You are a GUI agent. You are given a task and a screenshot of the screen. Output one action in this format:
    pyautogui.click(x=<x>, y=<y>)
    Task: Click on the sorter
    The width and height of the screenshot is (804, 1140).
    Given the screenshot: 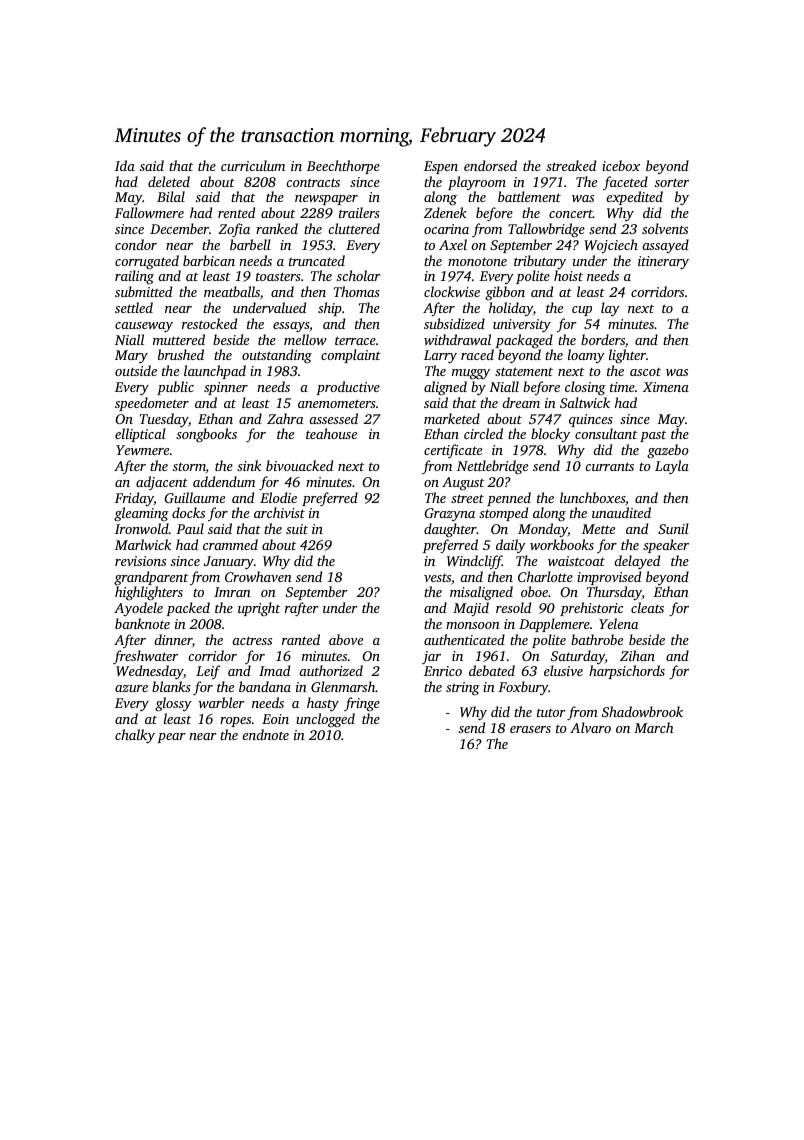 What is the action you would take?
    pyautogui.click(x=672, y=182)
